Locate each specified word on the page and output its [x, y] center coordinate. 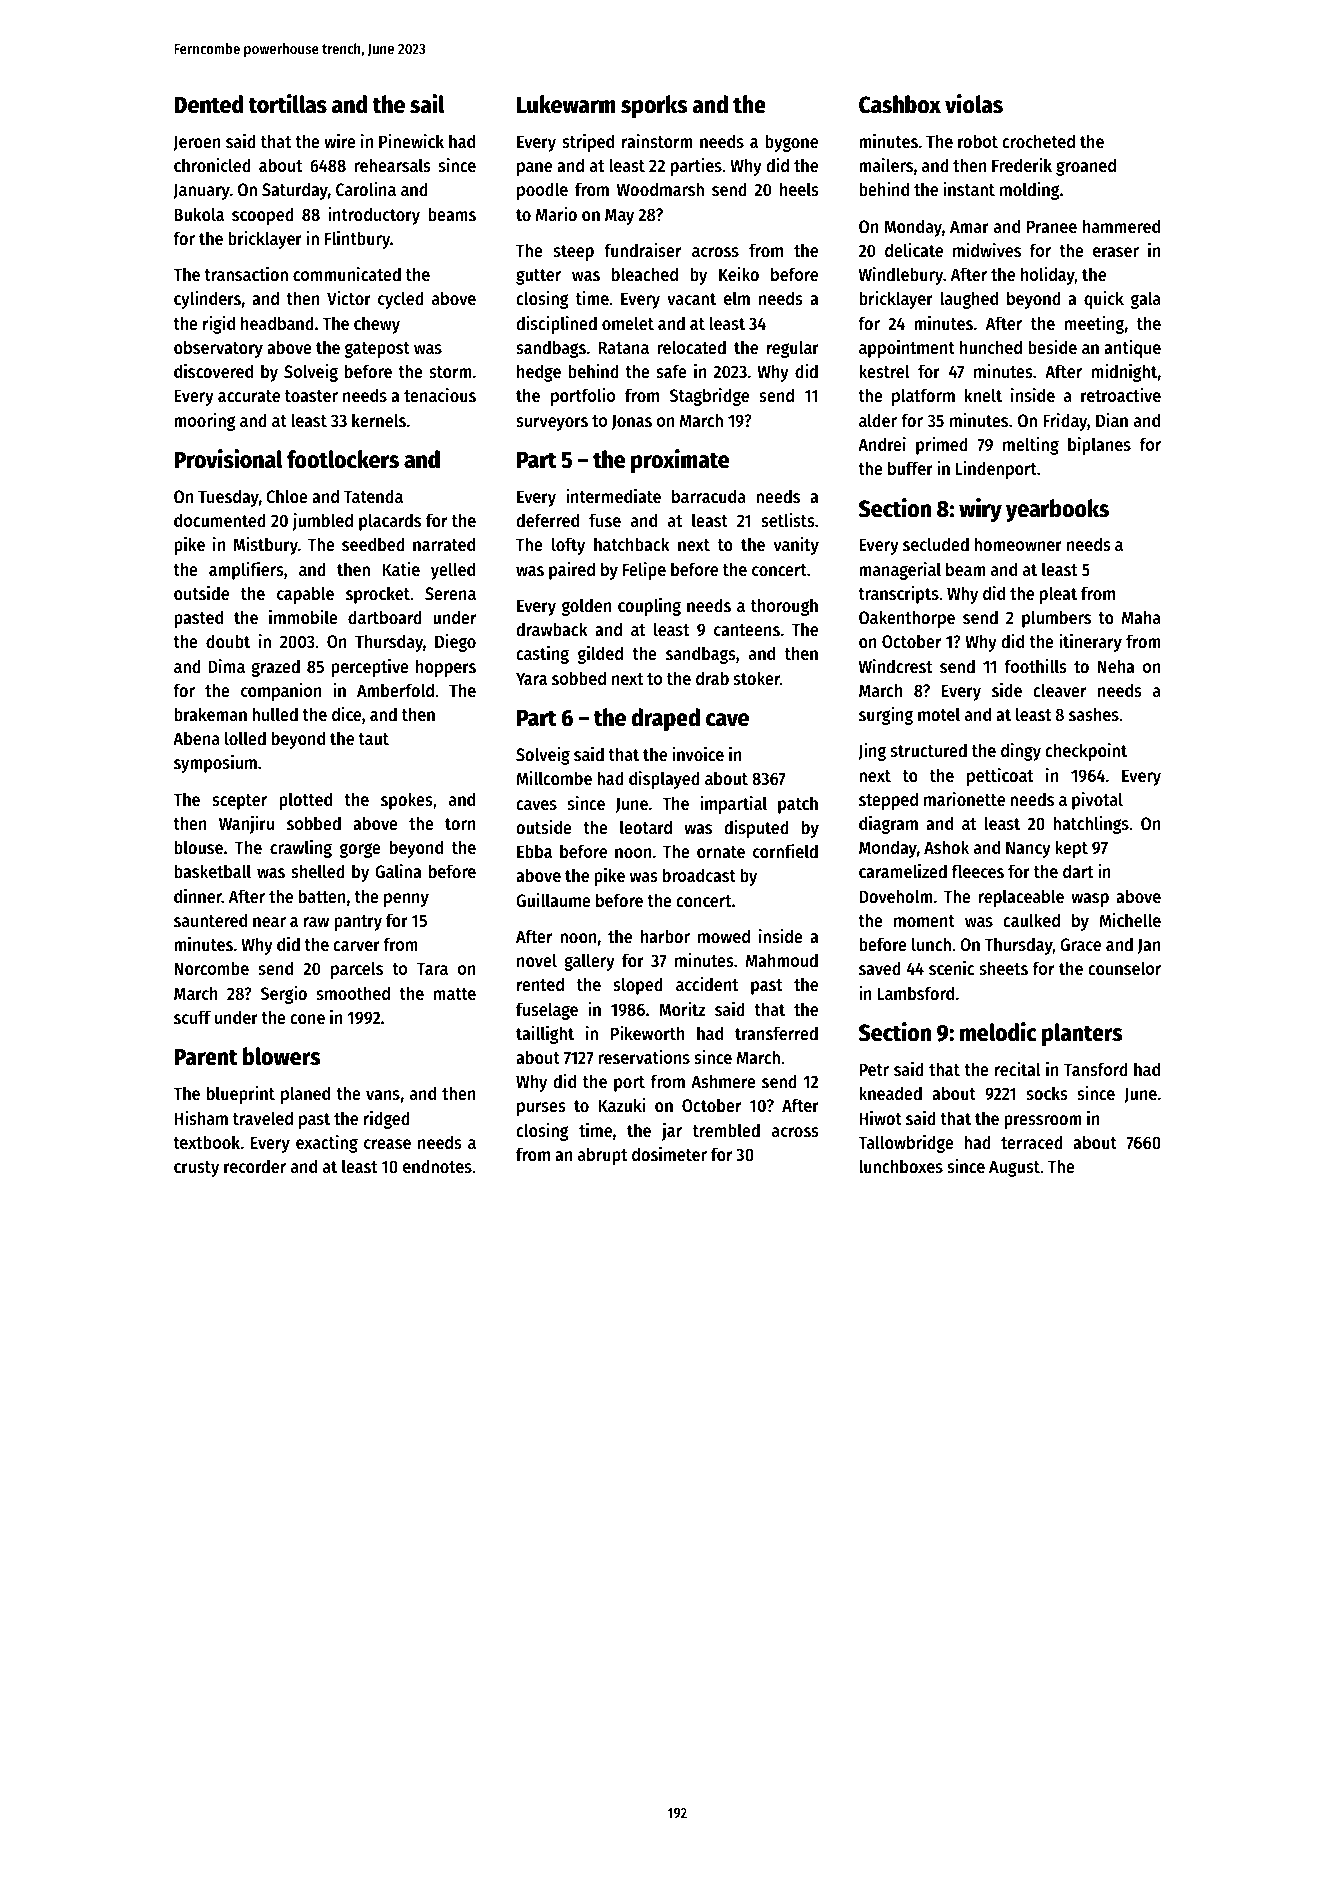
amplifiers [246, 571]
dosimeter [669, 1154]
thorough [784, 607]
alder [878, 420]
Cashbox [900, 104]
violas [974, 104]
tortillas [287, 104]
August [1014, 1168]
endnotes [437, 1166]
